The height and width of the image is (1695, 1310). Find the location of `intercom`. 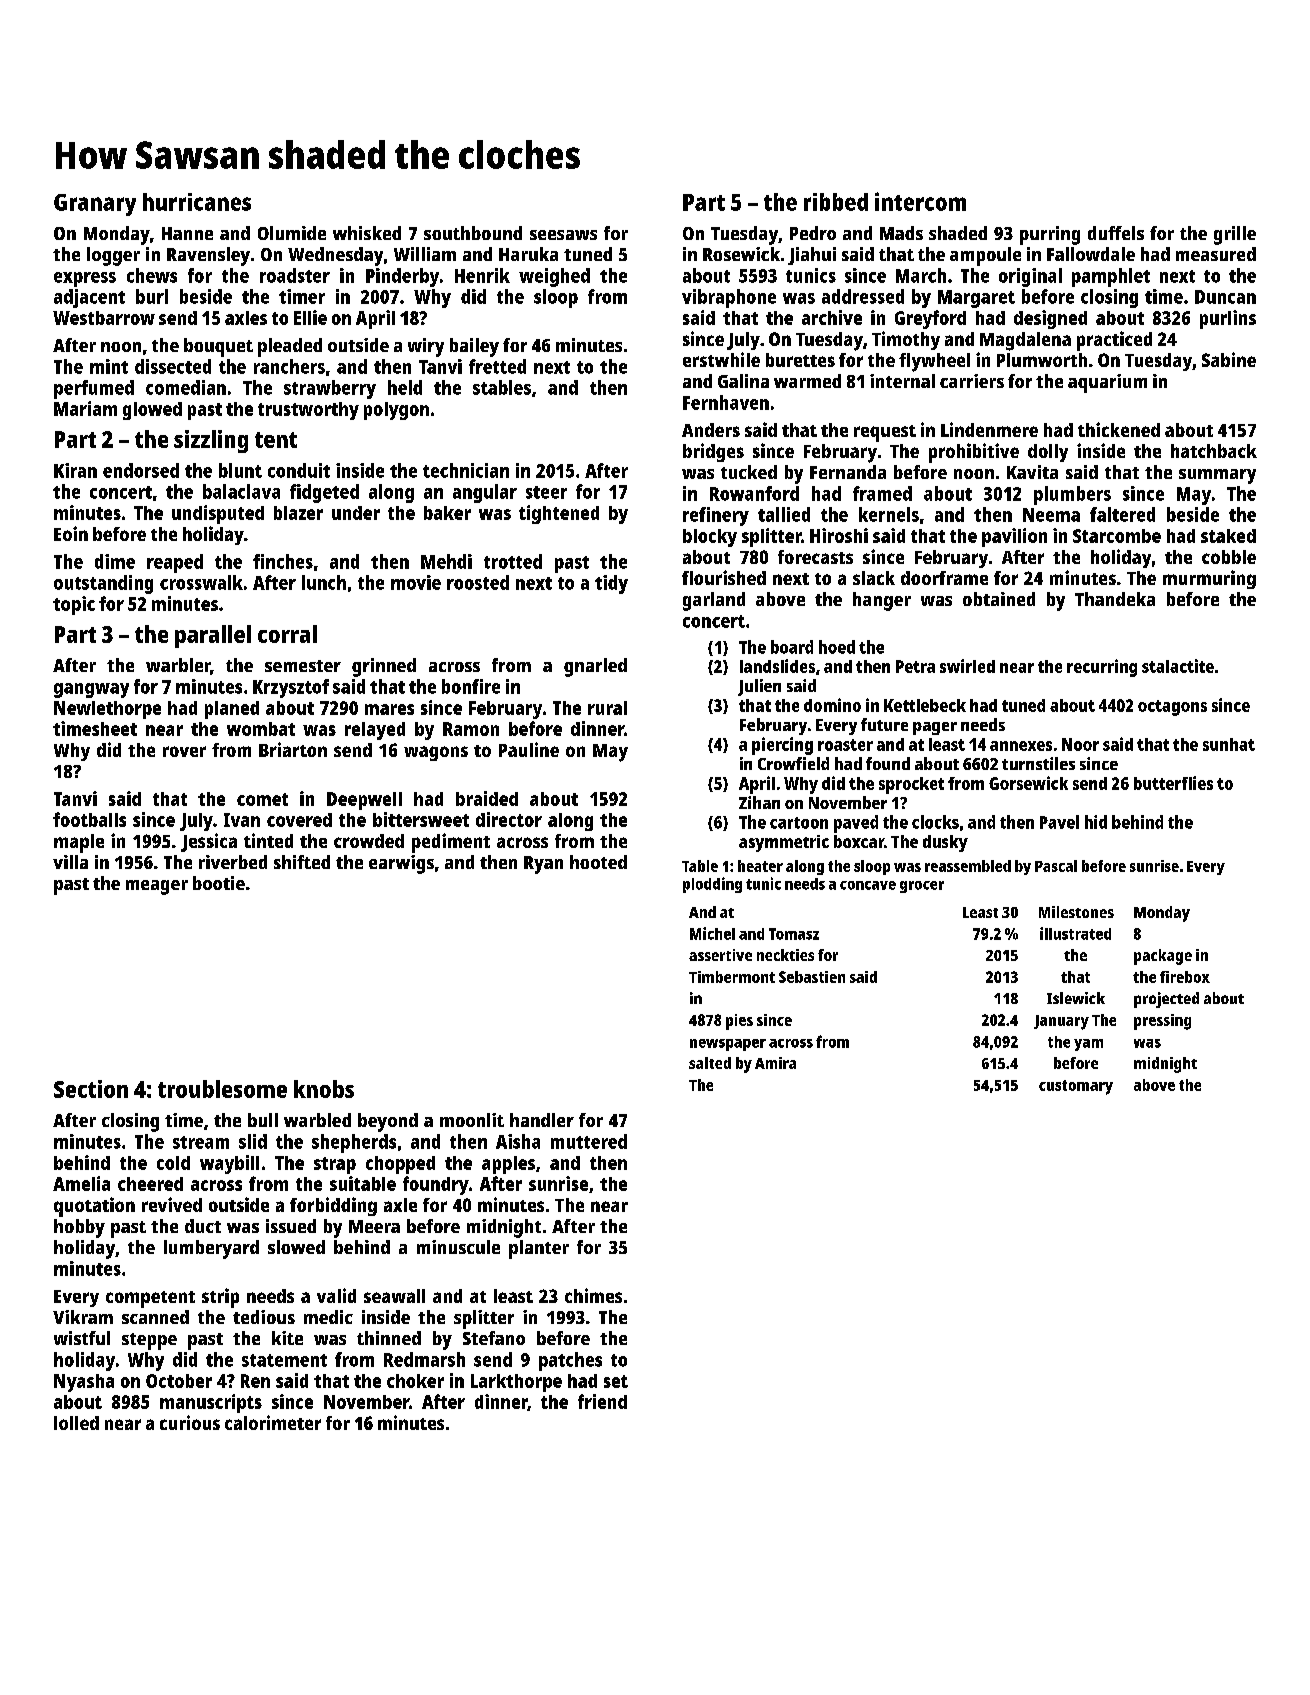

intercom is located at coordinates (920, 201).
